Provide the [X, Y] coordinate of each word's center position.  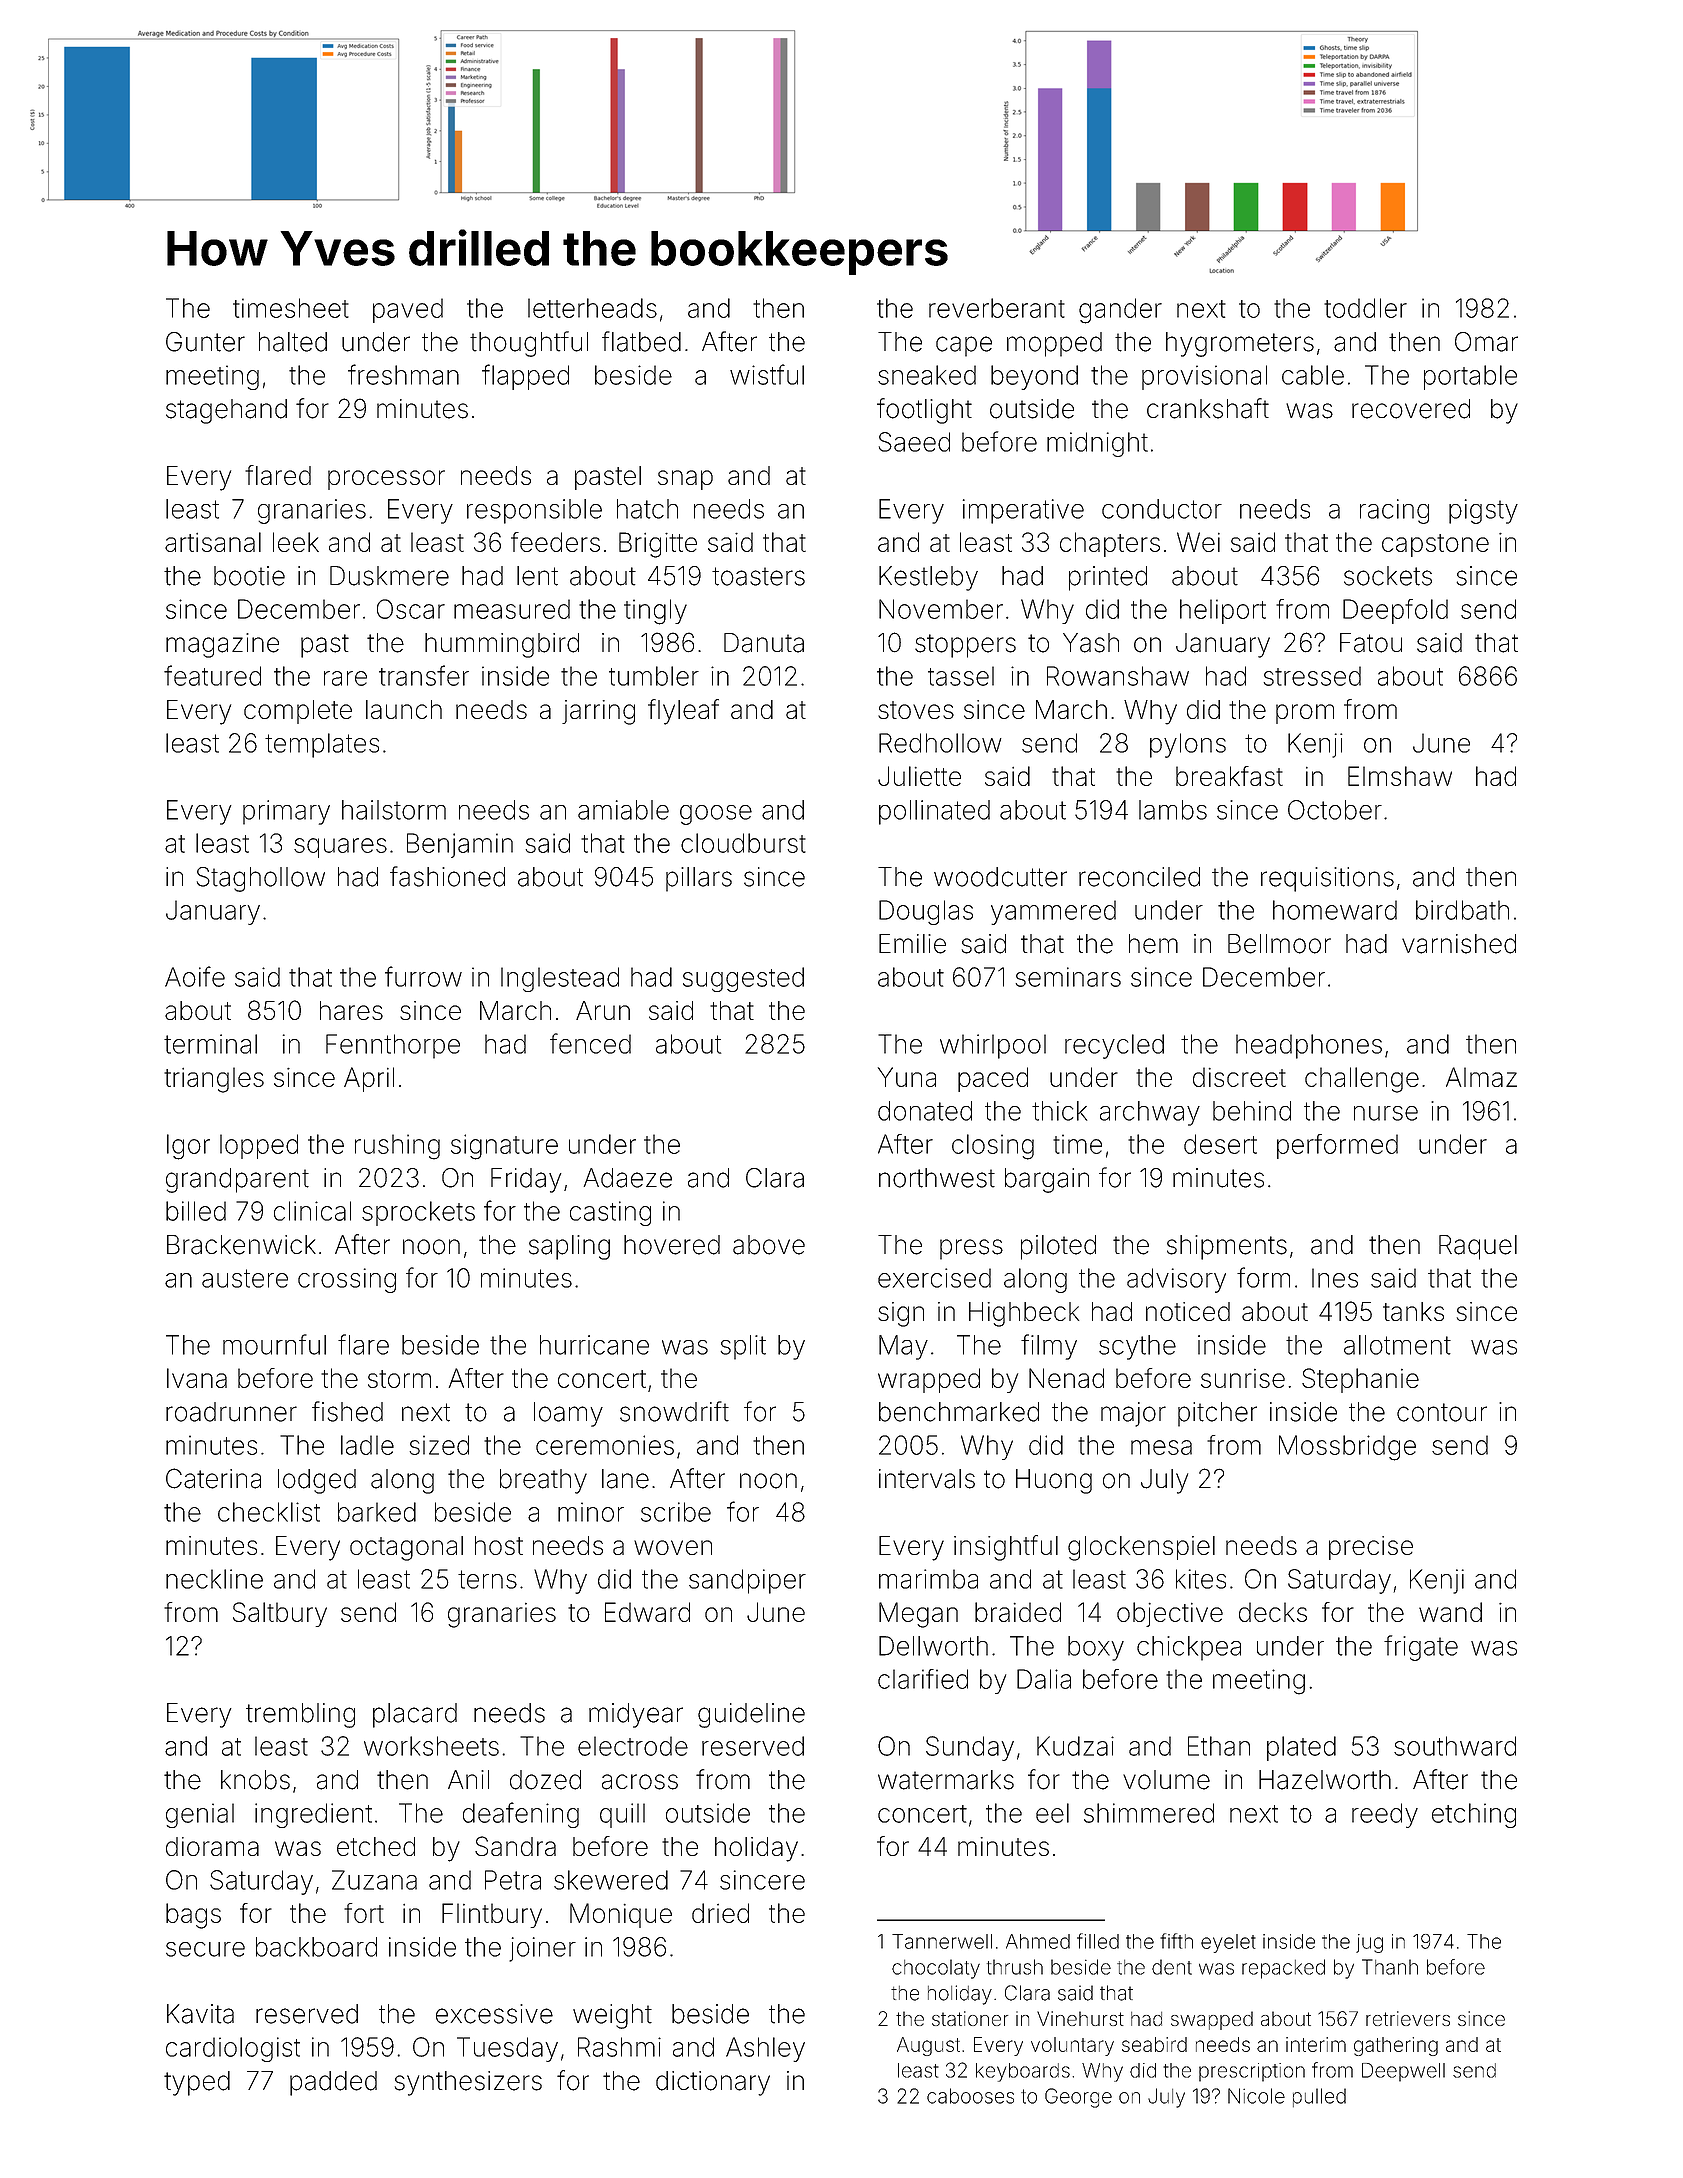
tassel [961, 676]
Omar [1486, 342]
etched [376, 1846]
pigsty [1483, 511]
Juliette [919, 776]
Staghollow [261, 879]
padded [333, 2083]
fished [347, 1411]
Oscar [411, 609]
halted [293, 342]
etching [1474, 1815]
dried [720, 1913]
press [971, 1249]
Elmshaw [1400, 776]
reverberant [997, 308]
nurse [1386, 1113]
